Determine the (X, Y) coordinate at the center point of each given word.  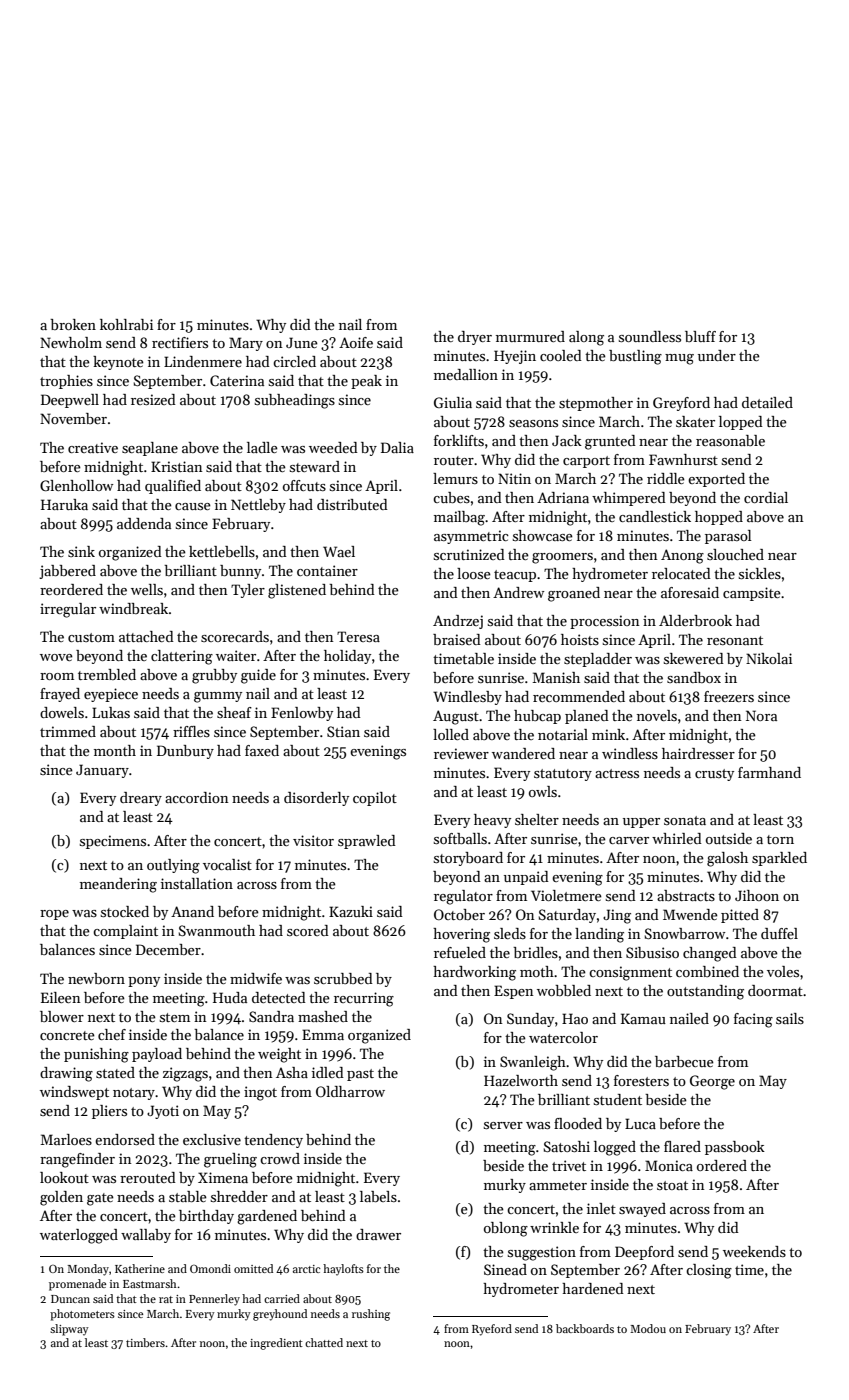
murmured (530, 336)
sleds (510, 933)
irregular (68, 610)
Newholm (71, 342)
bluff (700, 336)
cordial (766, 497)
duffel (779, 933)
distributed (352, 504)
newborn (96, 978)
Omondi (210, 1268)
